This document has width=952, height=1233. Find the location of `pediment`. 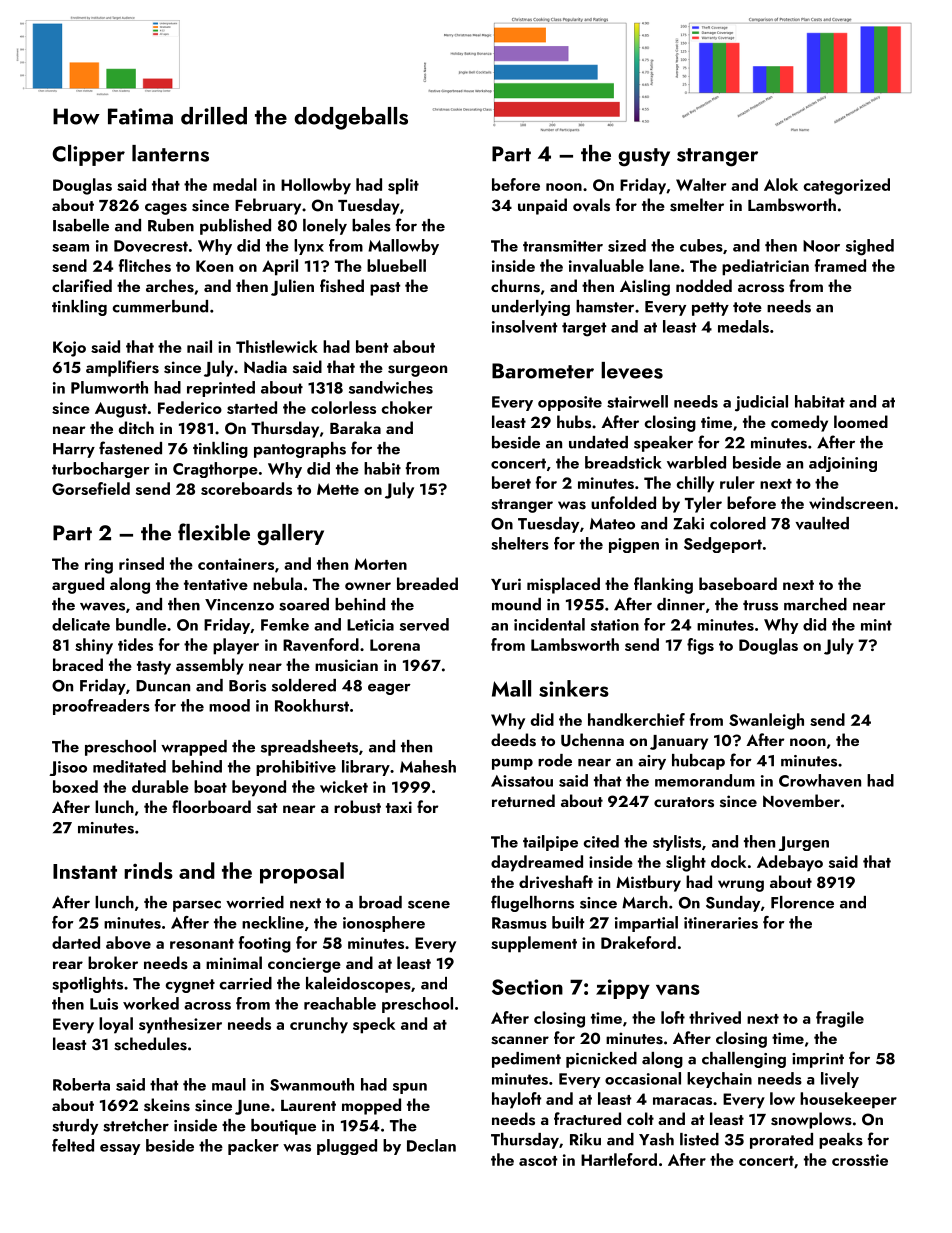

pediment is located at coordinates (526, 1060).
